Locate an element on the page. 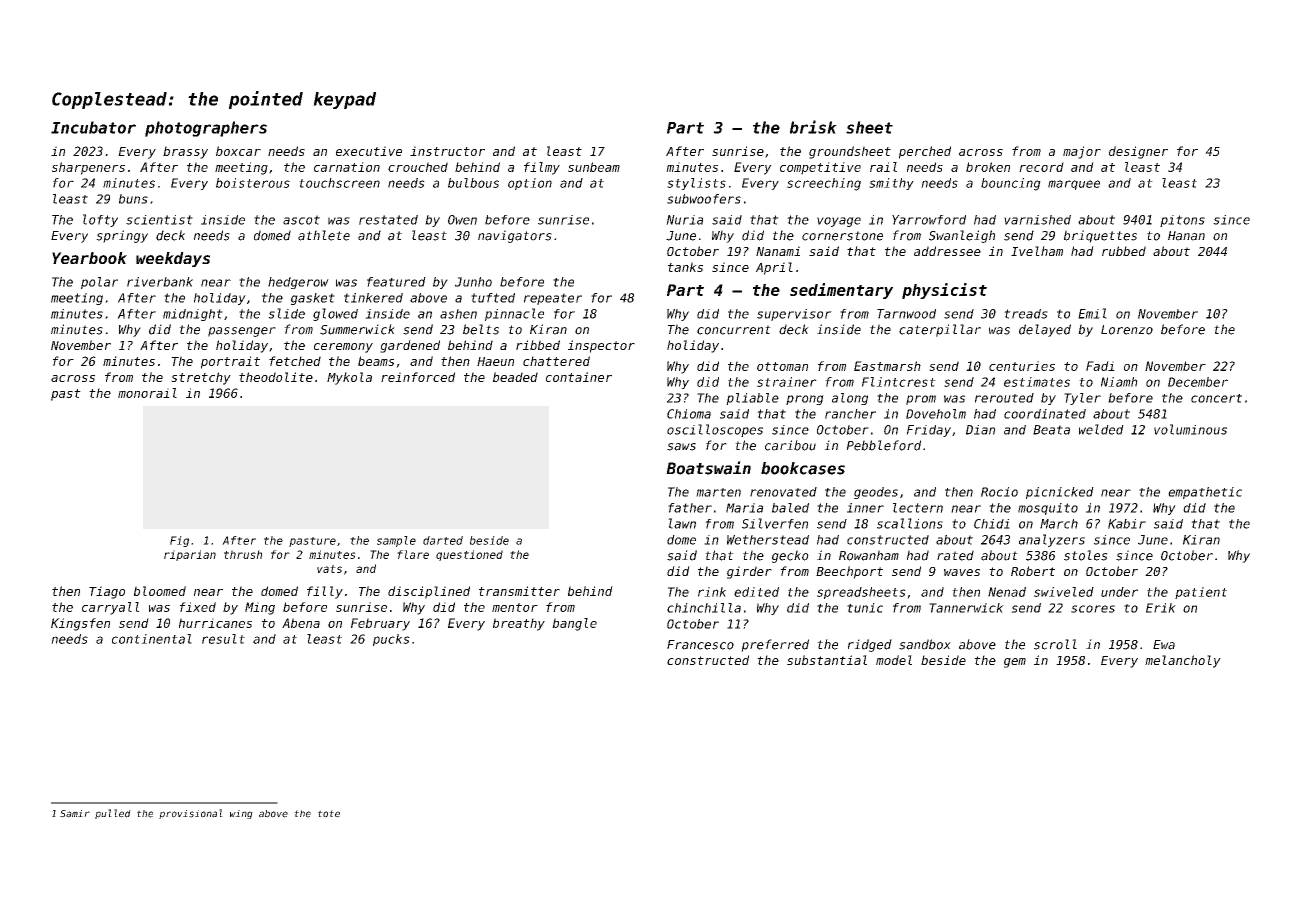  provisional is located at coordinates (191, 814).
